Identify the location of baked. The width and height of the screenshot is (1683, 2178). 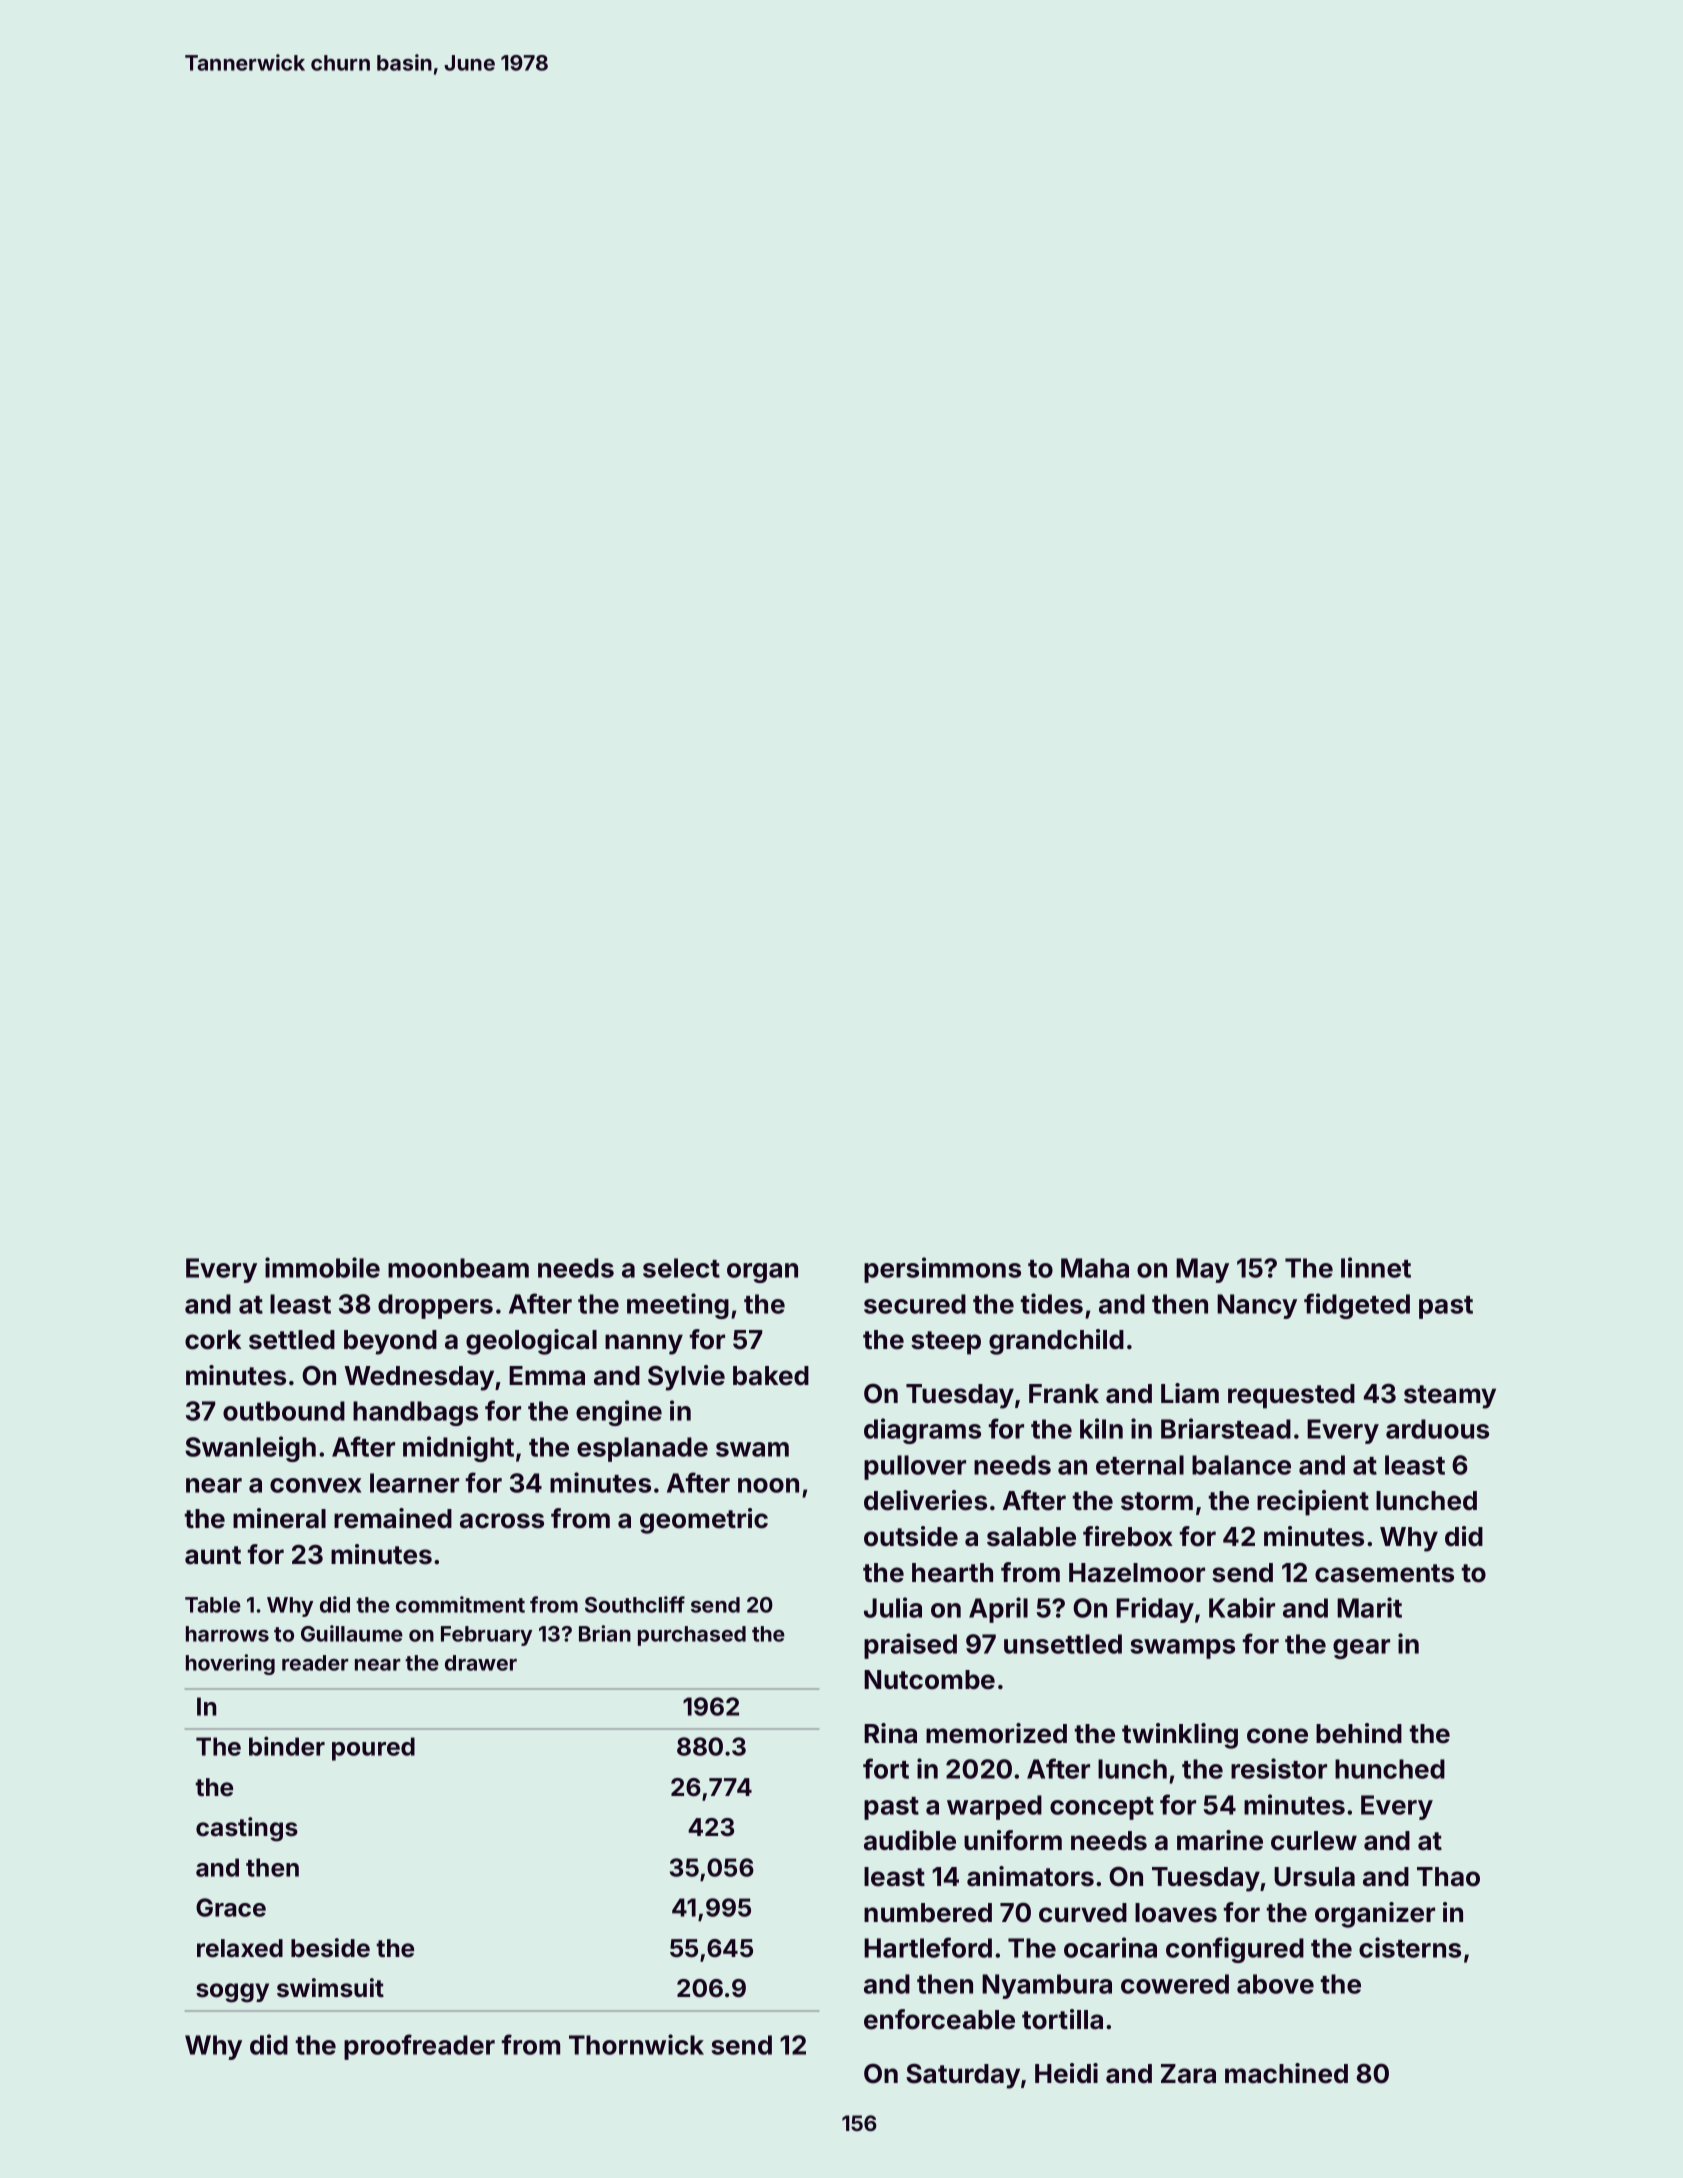
(771, 1376).
